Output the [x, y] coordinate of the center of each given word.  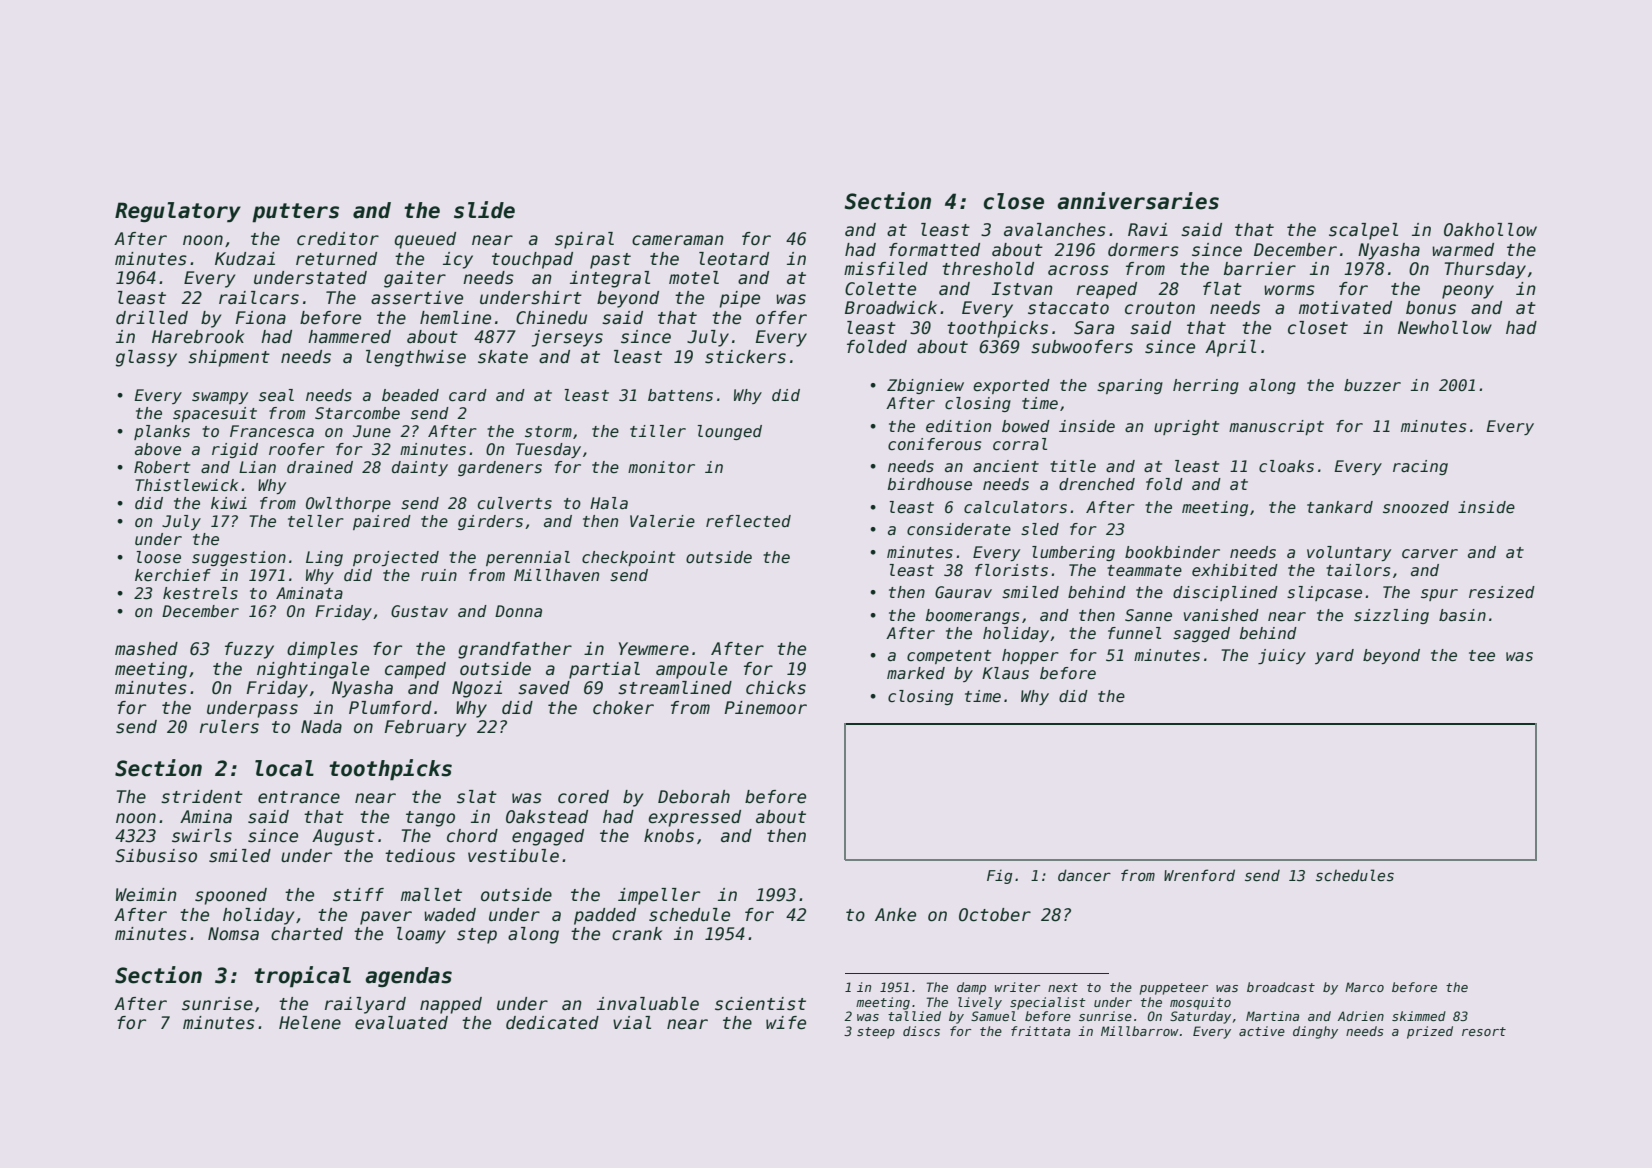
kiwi [229, 503]
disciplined [1225, 593]
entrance [299, 797]
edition [958, 426]
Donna [518, 611]
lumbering [1073, 553]
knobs [669, 836]
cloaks [1286, 466]
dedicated [552, 1023]
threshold [988, 269]
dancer [1084, 875]
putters [295, 213]
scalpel [1363, 231]
